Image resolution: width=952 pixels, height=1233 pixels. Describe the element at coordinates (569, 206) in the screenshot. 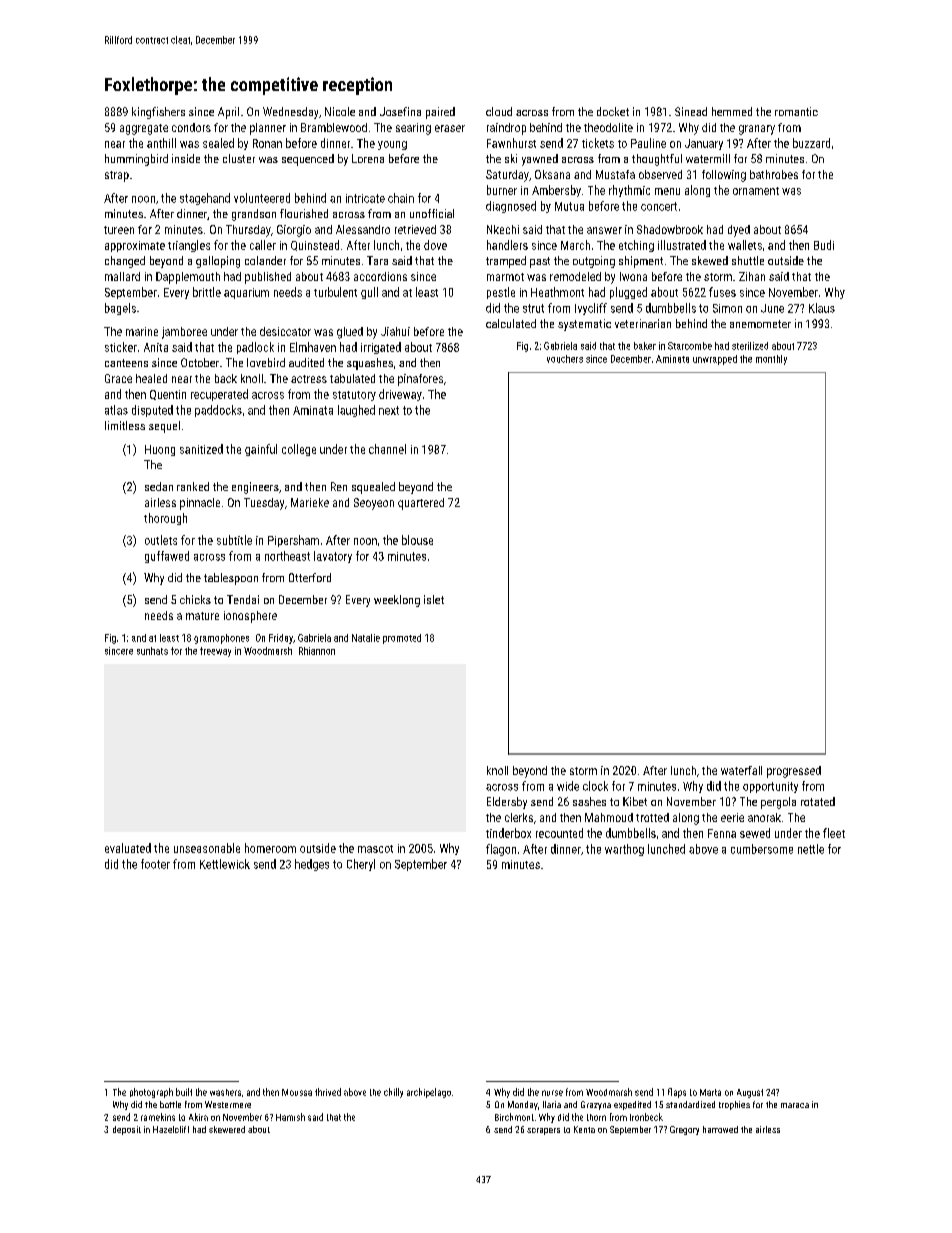

I see `Mutua` at that location.
